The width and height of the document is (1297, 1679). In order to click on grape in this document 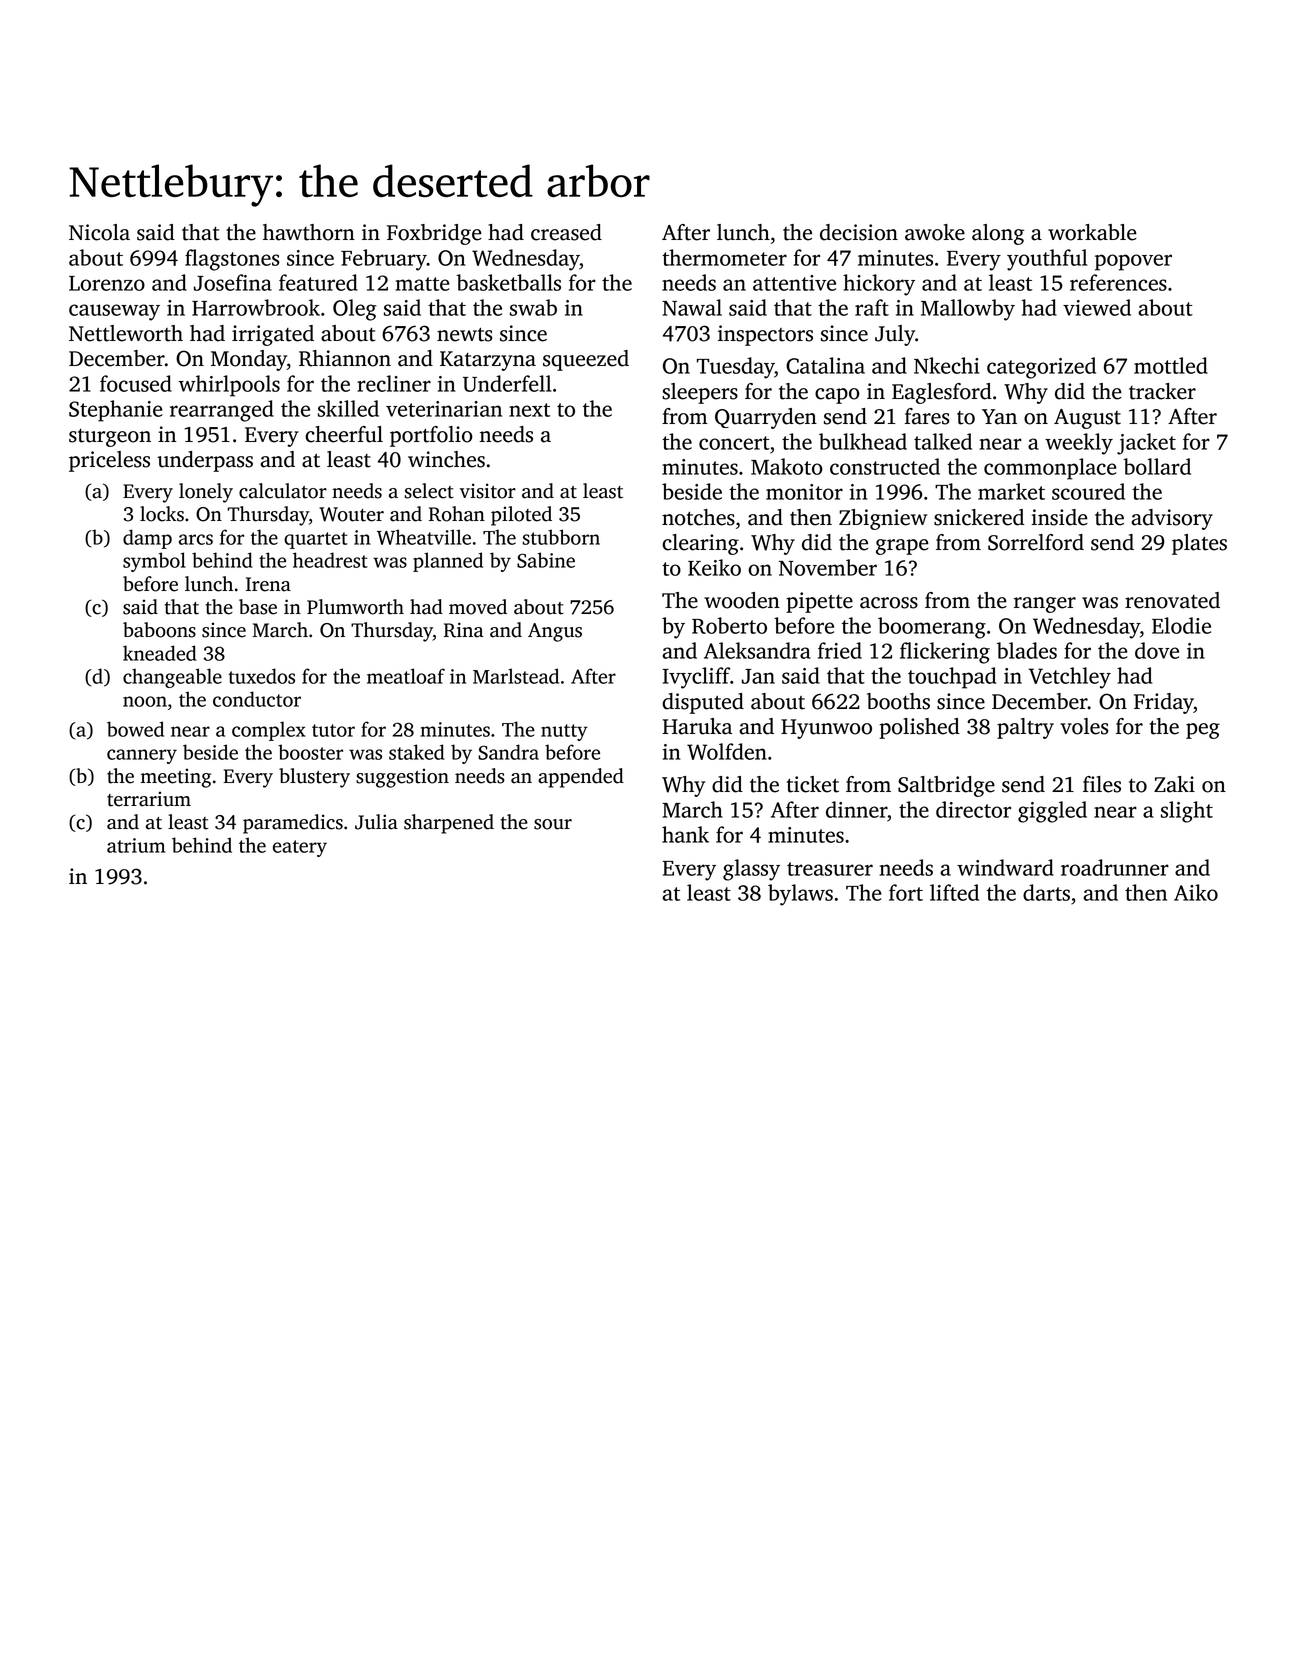, I will do `click(902, 547)`.
